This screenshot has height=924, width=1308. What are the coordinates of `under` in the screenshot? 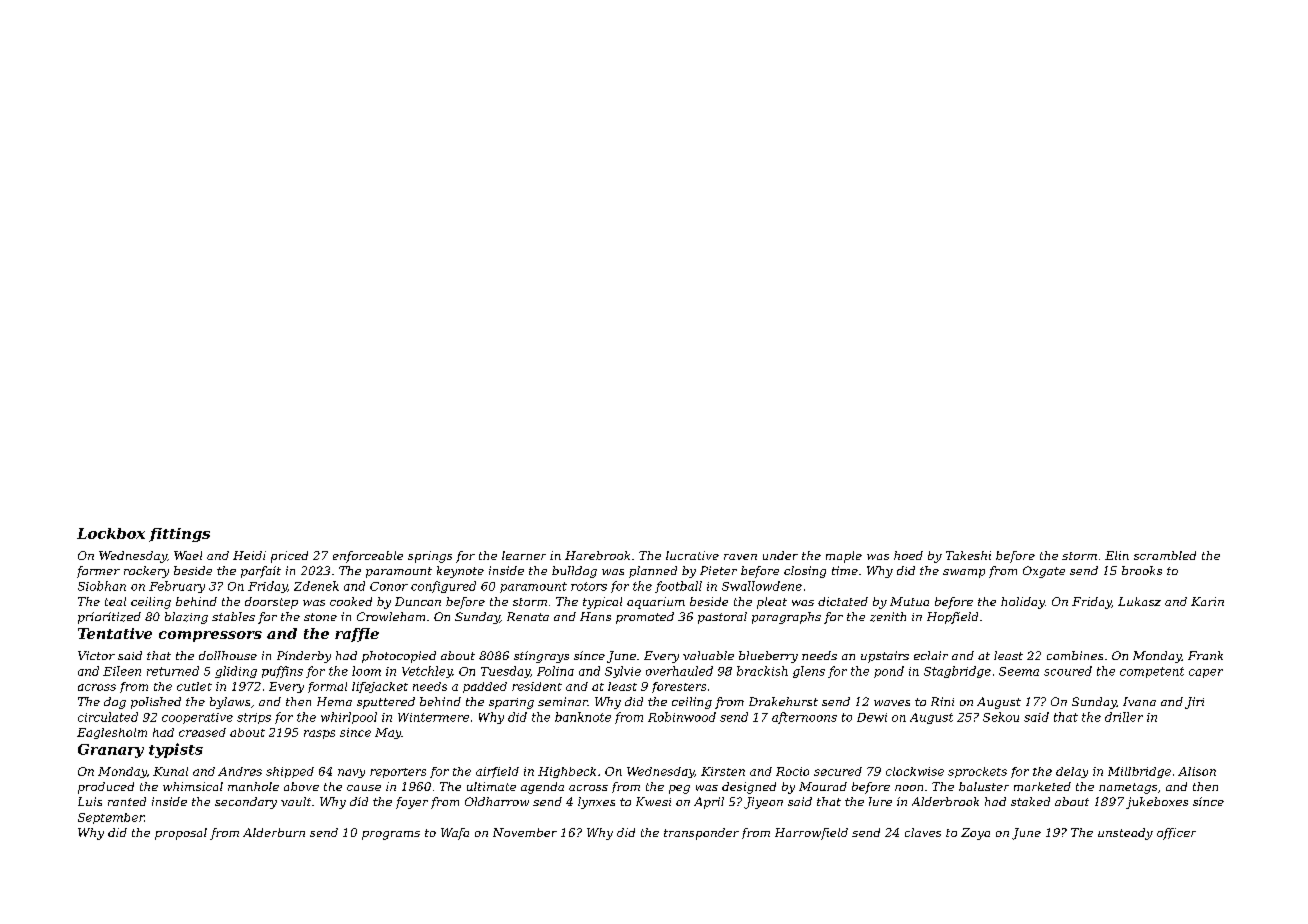 It's located at (780, 555).
